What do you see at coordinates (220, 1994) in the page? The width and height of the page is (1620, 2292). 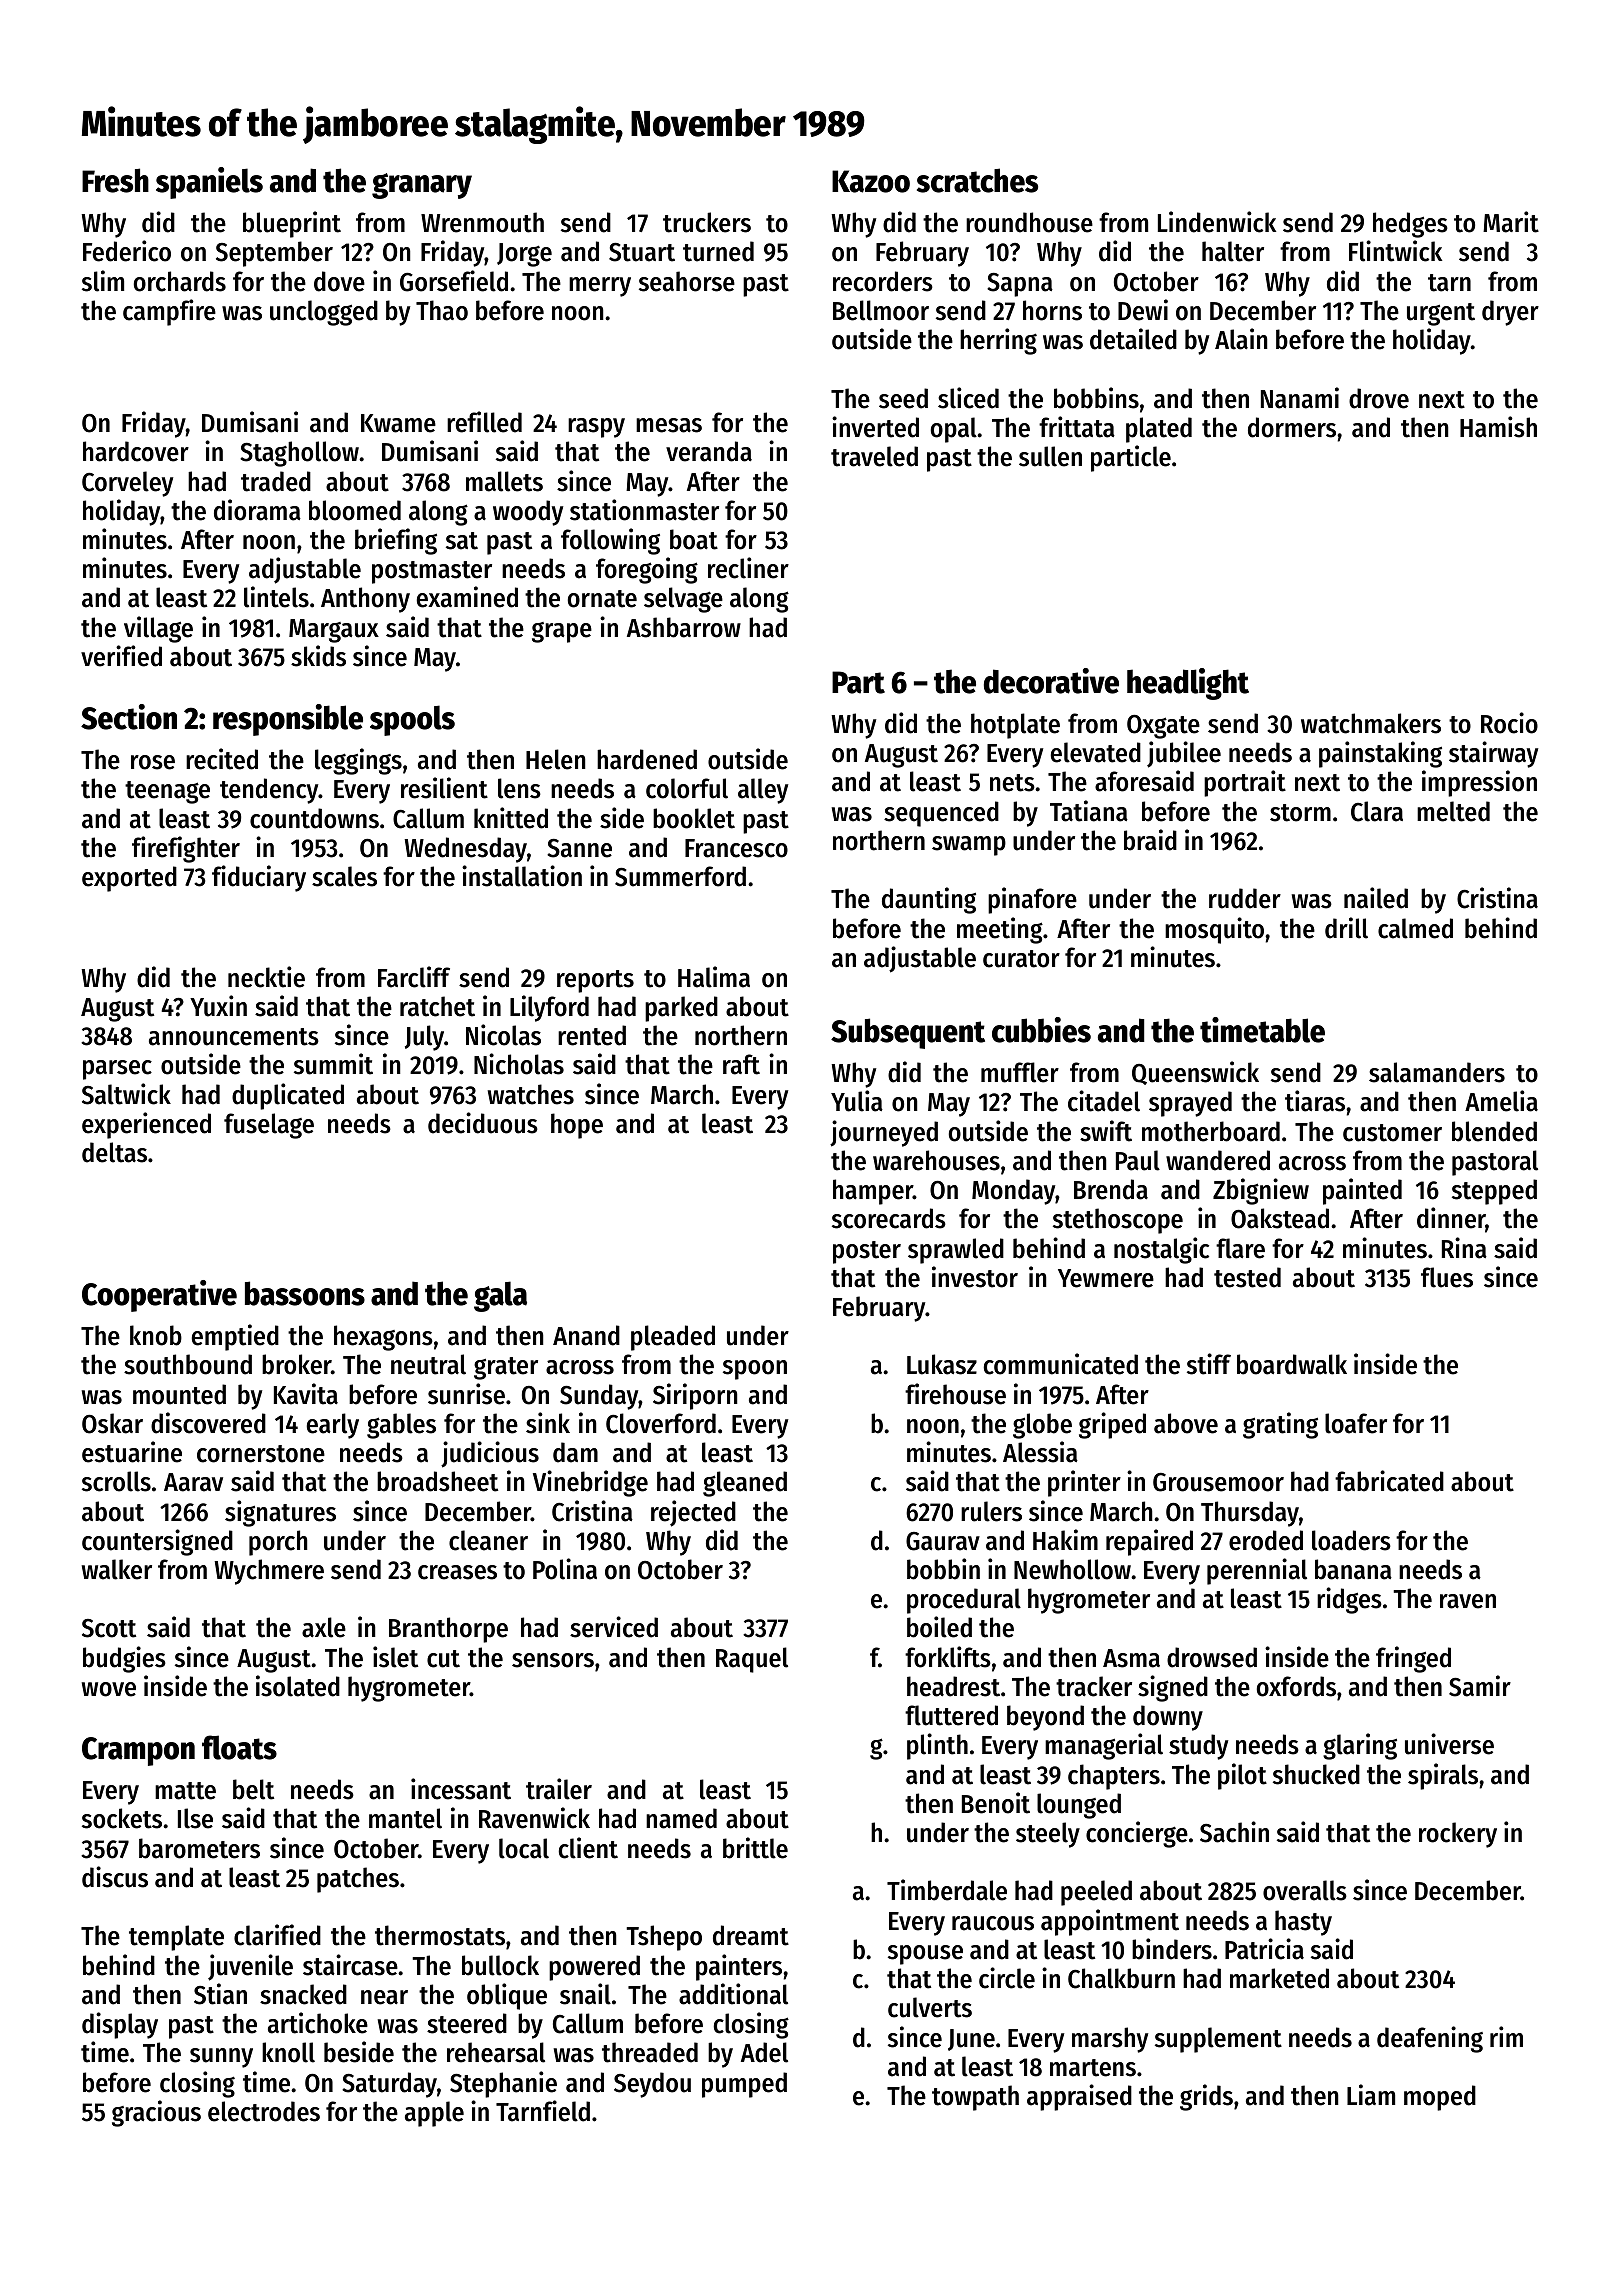 I see `Stian` at bounding box center [220, 1994].
